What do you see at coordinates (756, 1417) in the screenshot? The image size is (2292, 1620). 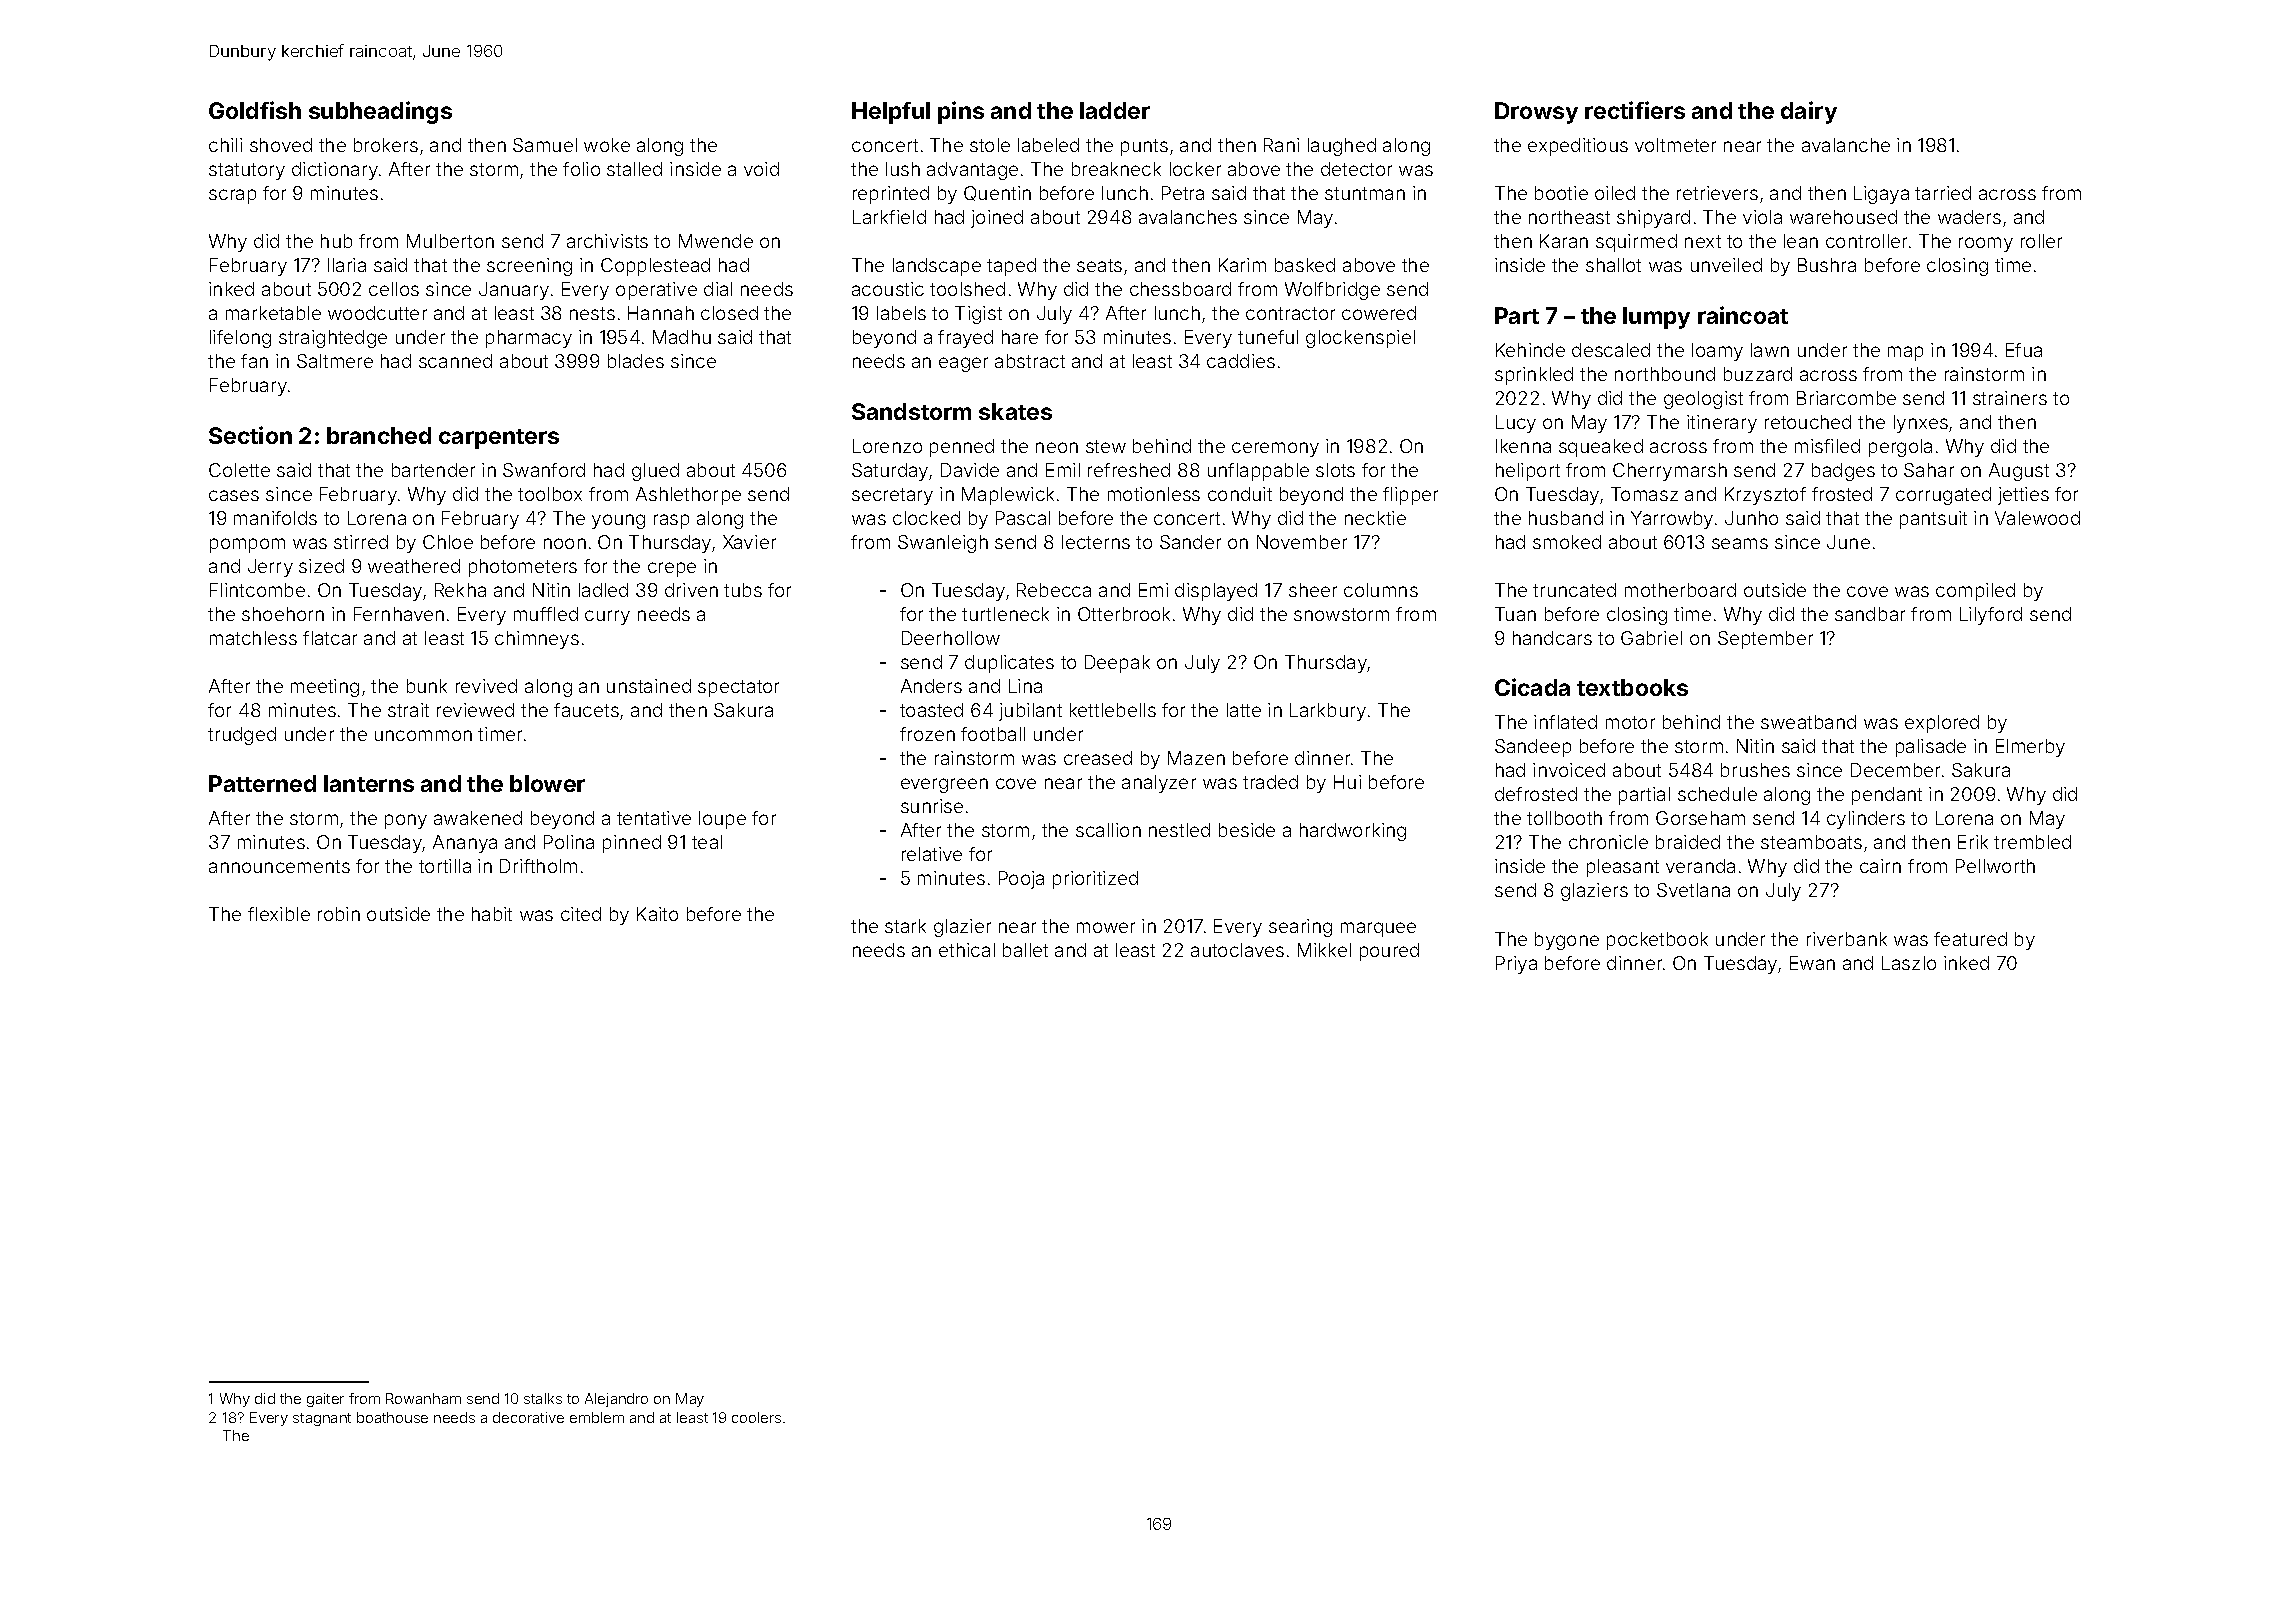 I see `coolers` at bounding box center [756, 1417].
